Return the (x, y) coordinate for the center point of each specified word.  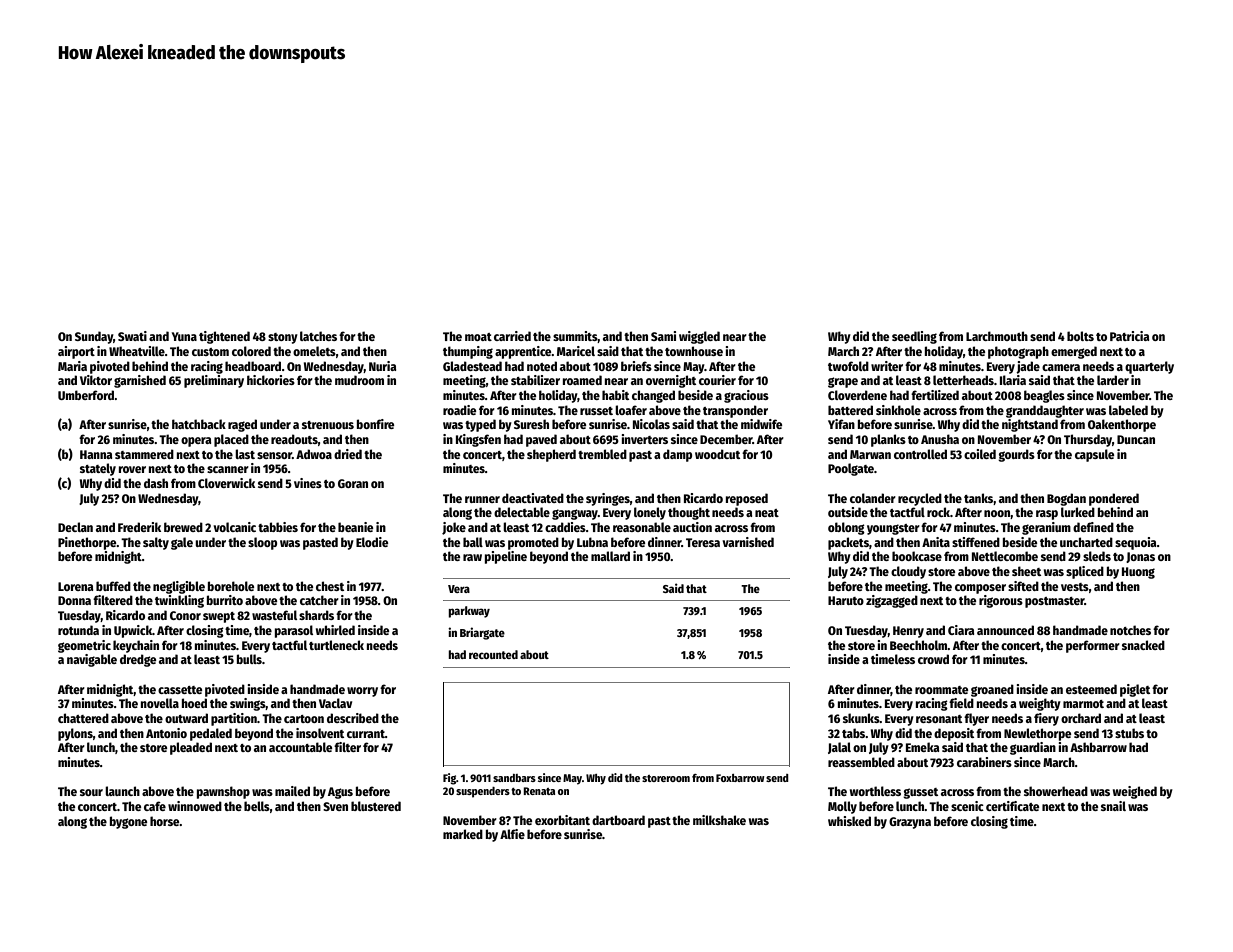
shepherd (551, 455)
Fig (449, 779)
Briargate (482, 633)
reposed (747, 499)
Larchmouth (997, 336)
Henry (908, 632)
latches (318, 336)
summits (575, 337)
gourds (1016, 455)
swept (219, 617)
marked (463, 834)
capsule (1094, 455)
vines (308, 483)
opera (196, 442)
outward (186, 718)
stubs (1129, 733)
